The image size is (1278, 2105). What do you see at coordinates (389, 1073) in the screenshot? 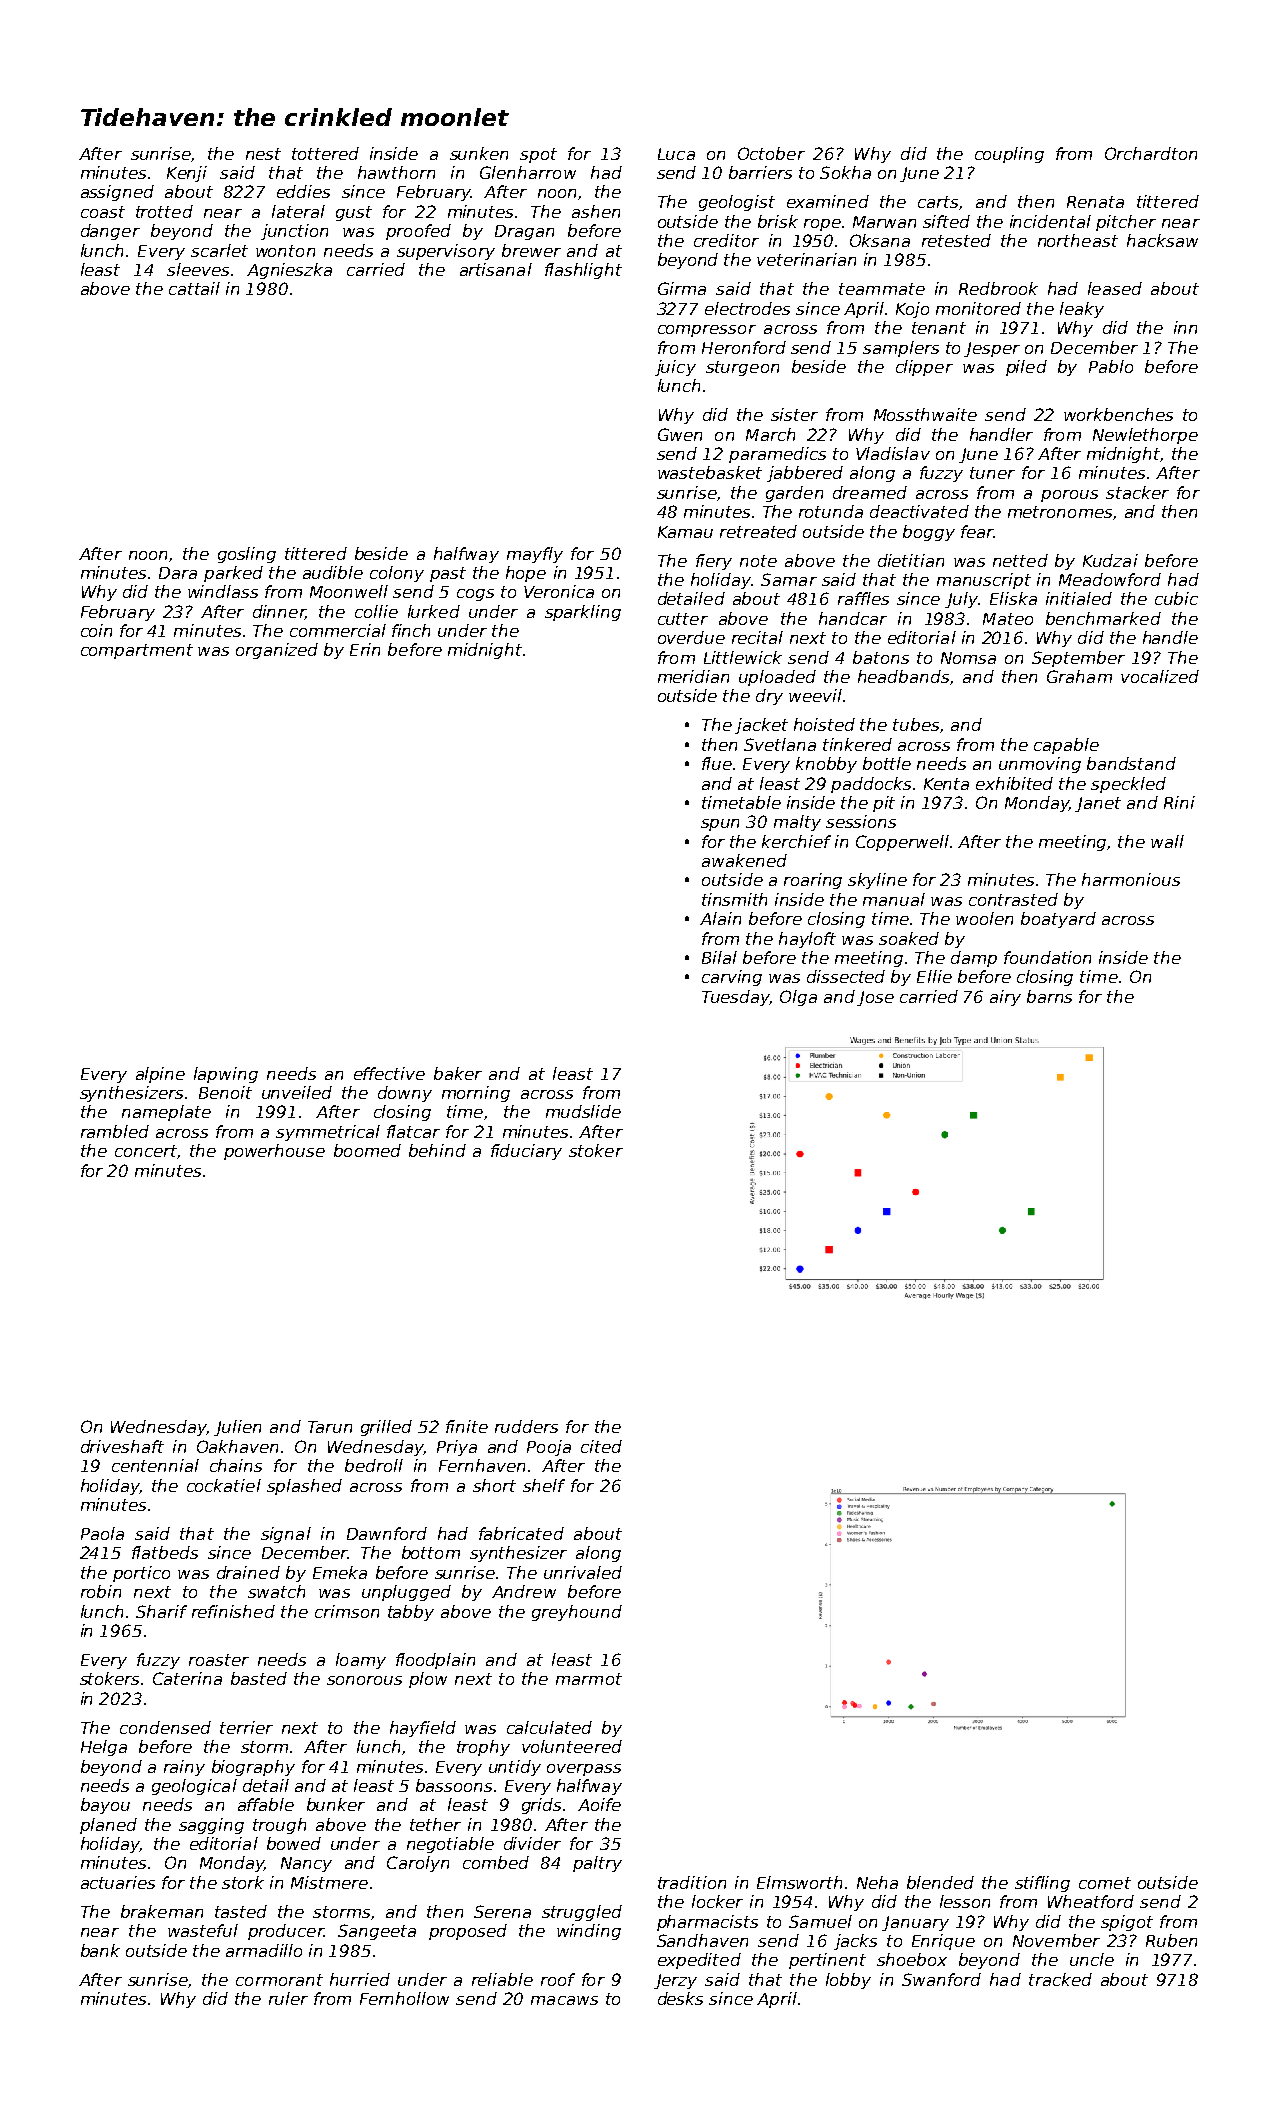
I see `effective` at bounding box center [389, 1073].
